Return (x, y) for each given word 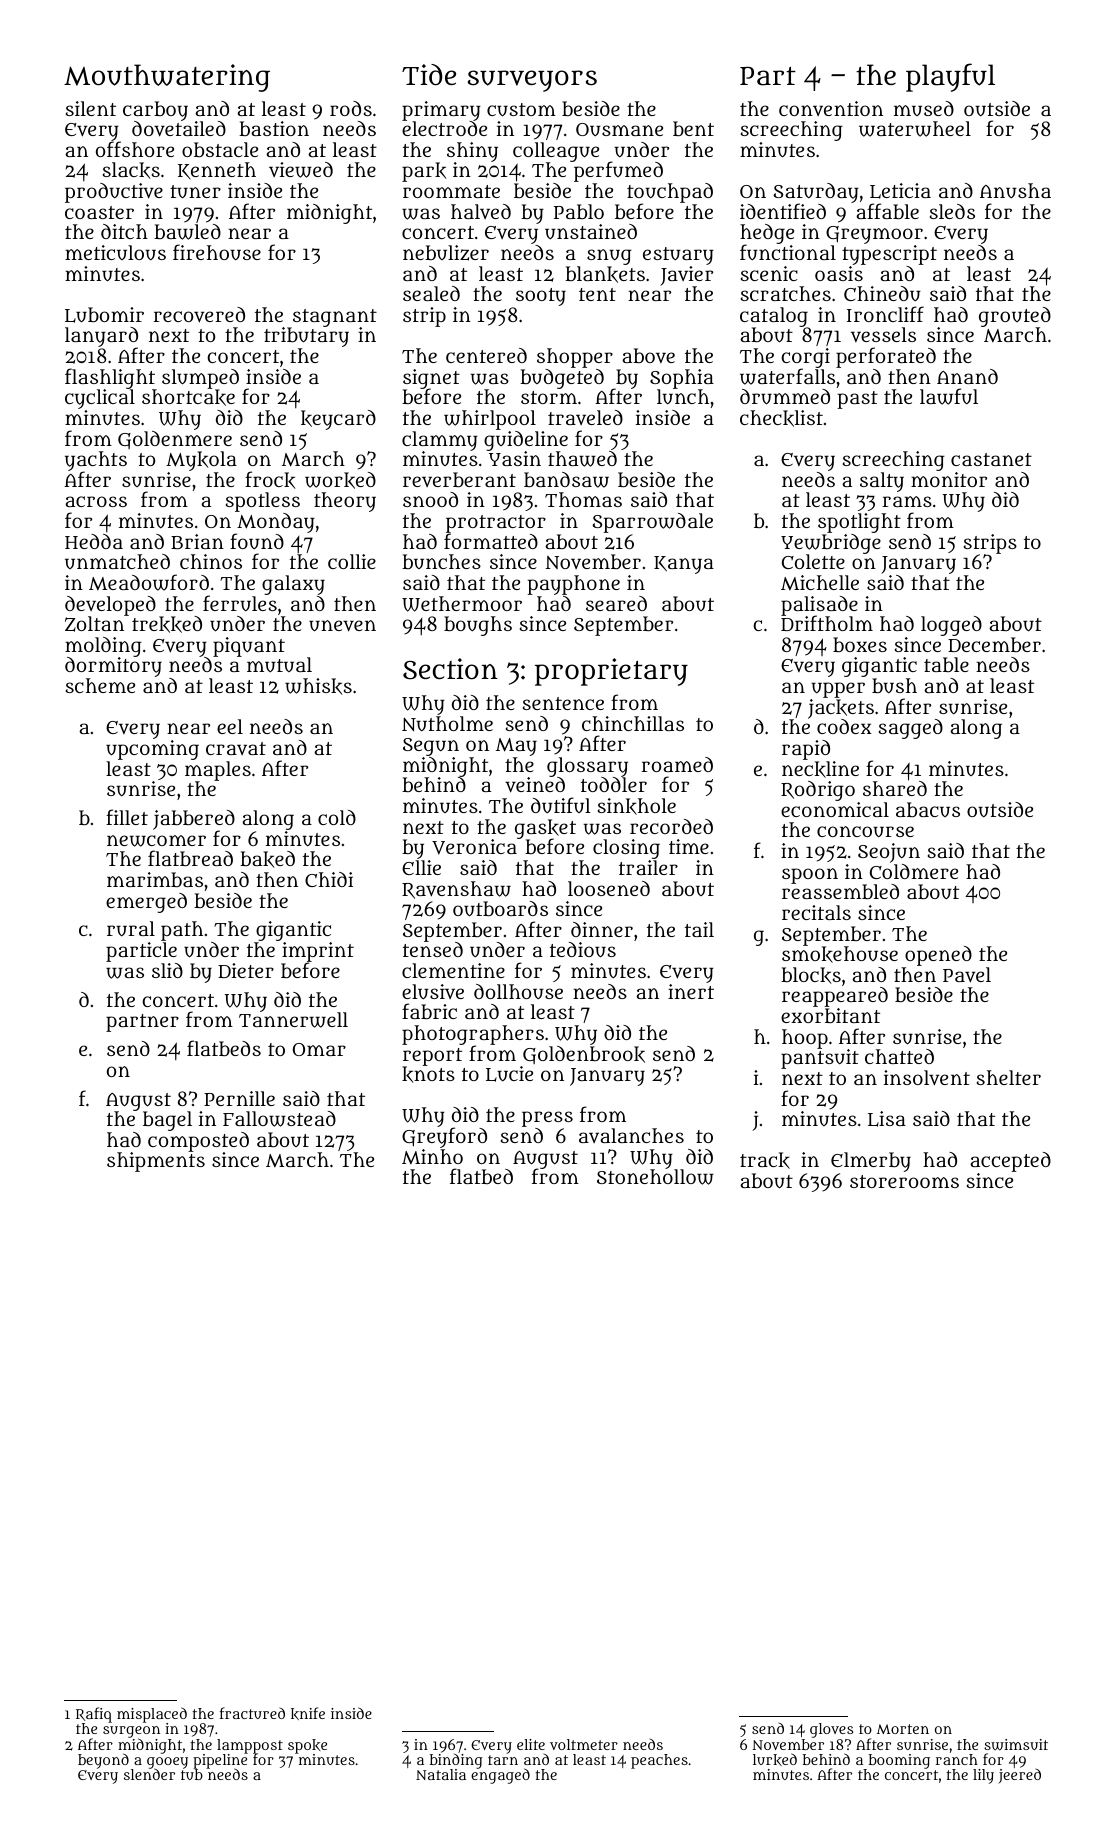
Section (450, 669)
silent (91, 108)
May (516, 747)
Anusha (1015, 190)
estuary (678, 256)
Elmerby (871, 1162)
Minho (432, 1156)
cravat (236, 748)
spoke (307, 1746)
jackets (841, 709)
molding (103, 647)
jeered (1020, 1776)
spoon (810, 876)
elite (531, 1744)
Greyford (444, 1138)
